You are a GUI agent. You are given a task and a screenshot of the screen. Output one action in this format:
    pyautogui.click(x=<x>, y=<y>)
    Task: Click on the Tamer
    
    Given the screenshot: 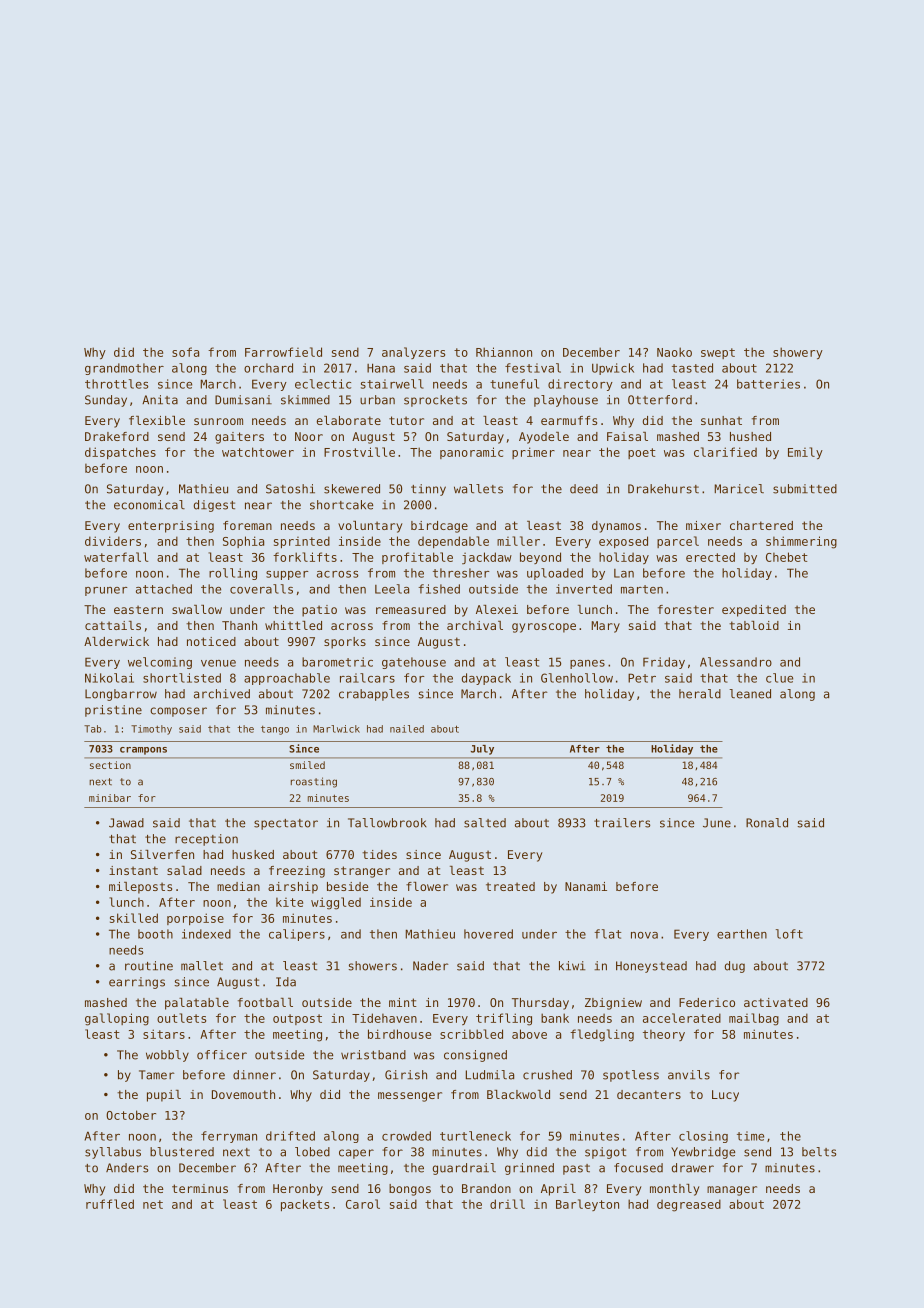 What is the action you would take?
    pyautogui.click(x=157, y=1075)
